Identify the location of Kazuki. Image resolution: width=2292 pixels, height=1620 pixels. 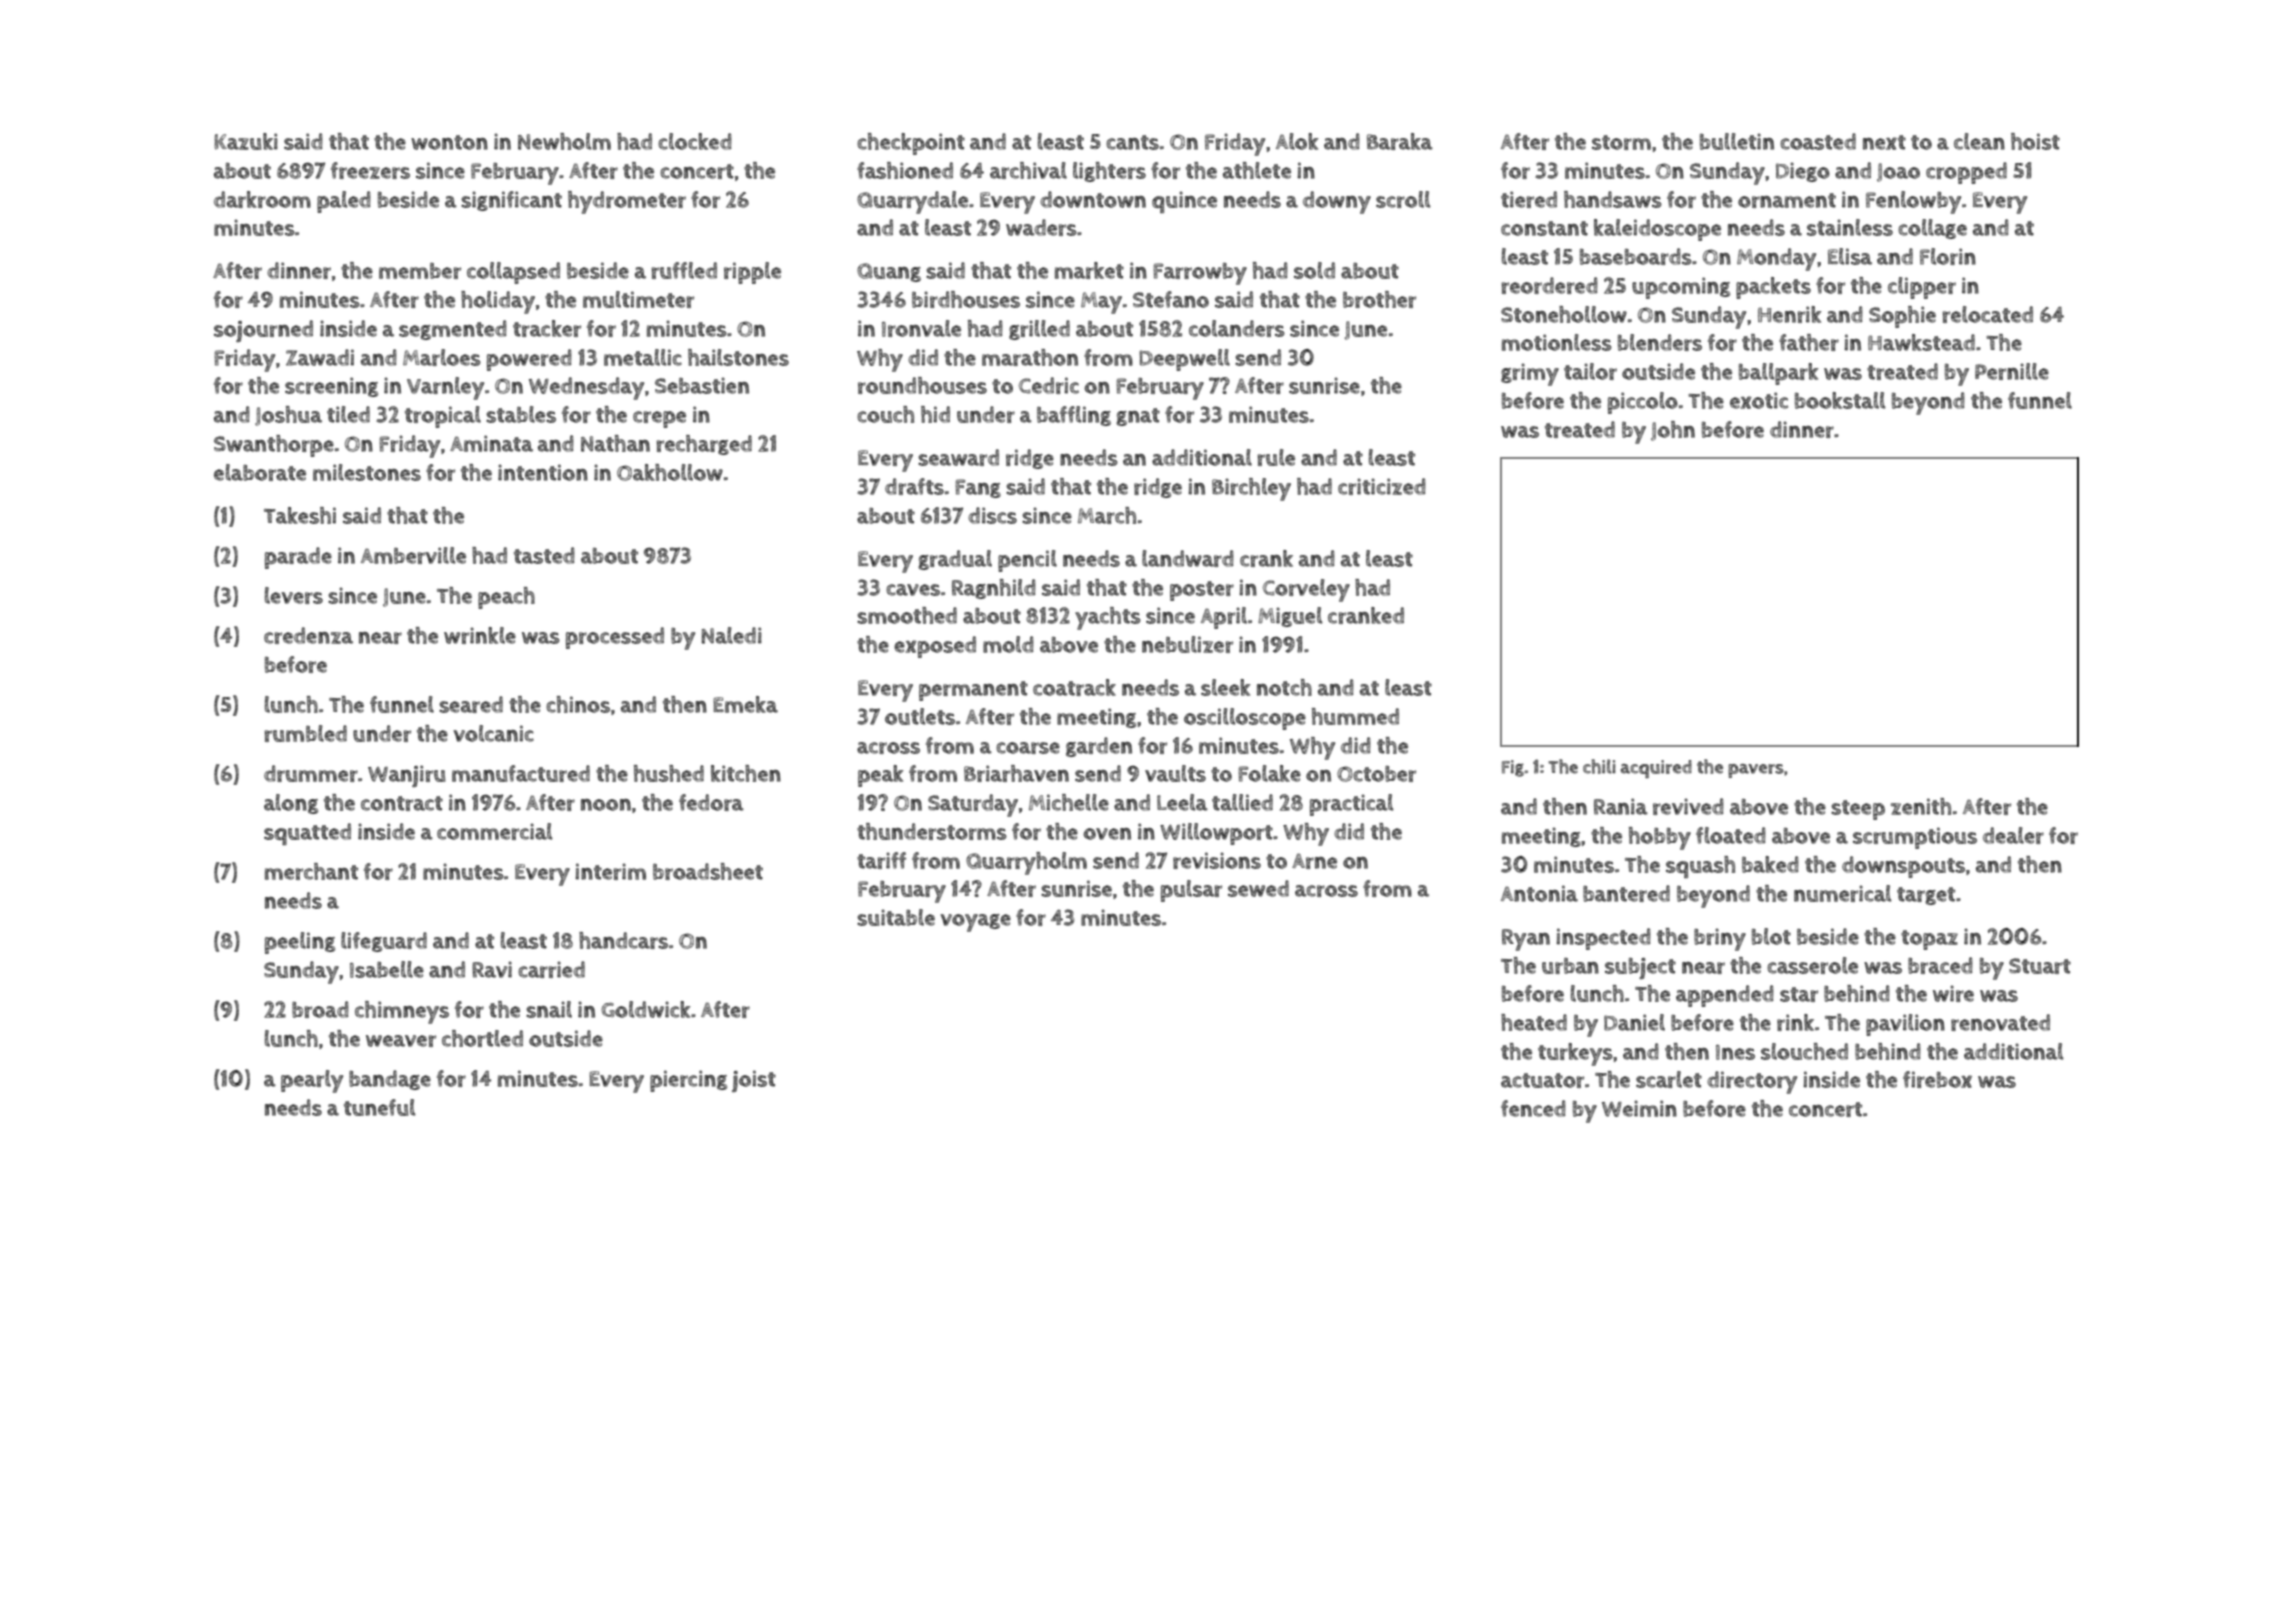
(246, 141).
